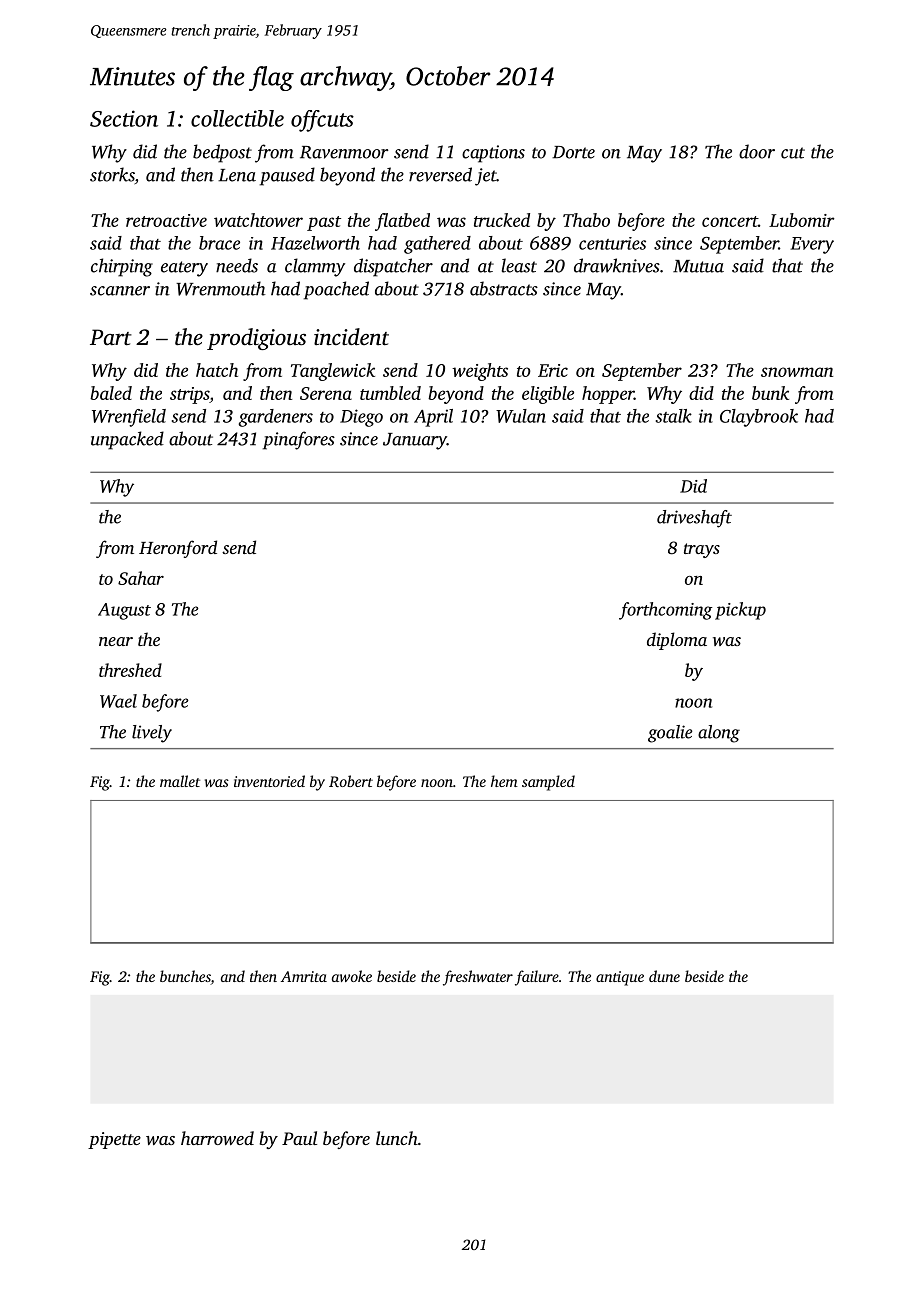  What do you see at coordinates (152, 734) in the document?
I see `lively` at bounding box center [152, 734].
